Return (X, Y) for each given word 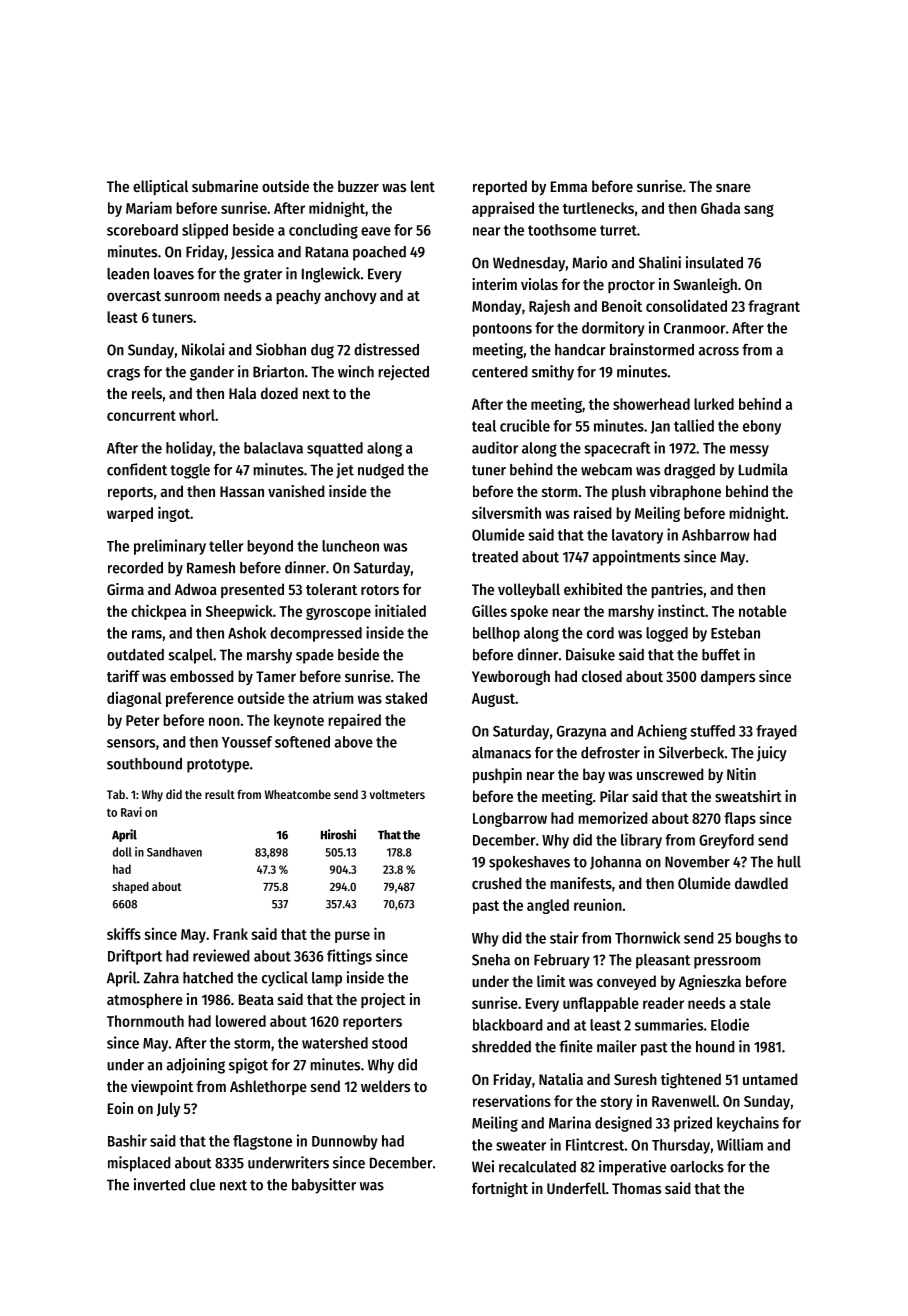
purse (352, 937)
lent (423, 186)
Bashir (127, 1140)
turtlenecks (598, 208)
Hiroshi (338, 834)
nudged (381, 471)
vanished (296, 491)
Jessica (252, 252)
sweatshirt (748, 796)
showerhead (651, 404)
